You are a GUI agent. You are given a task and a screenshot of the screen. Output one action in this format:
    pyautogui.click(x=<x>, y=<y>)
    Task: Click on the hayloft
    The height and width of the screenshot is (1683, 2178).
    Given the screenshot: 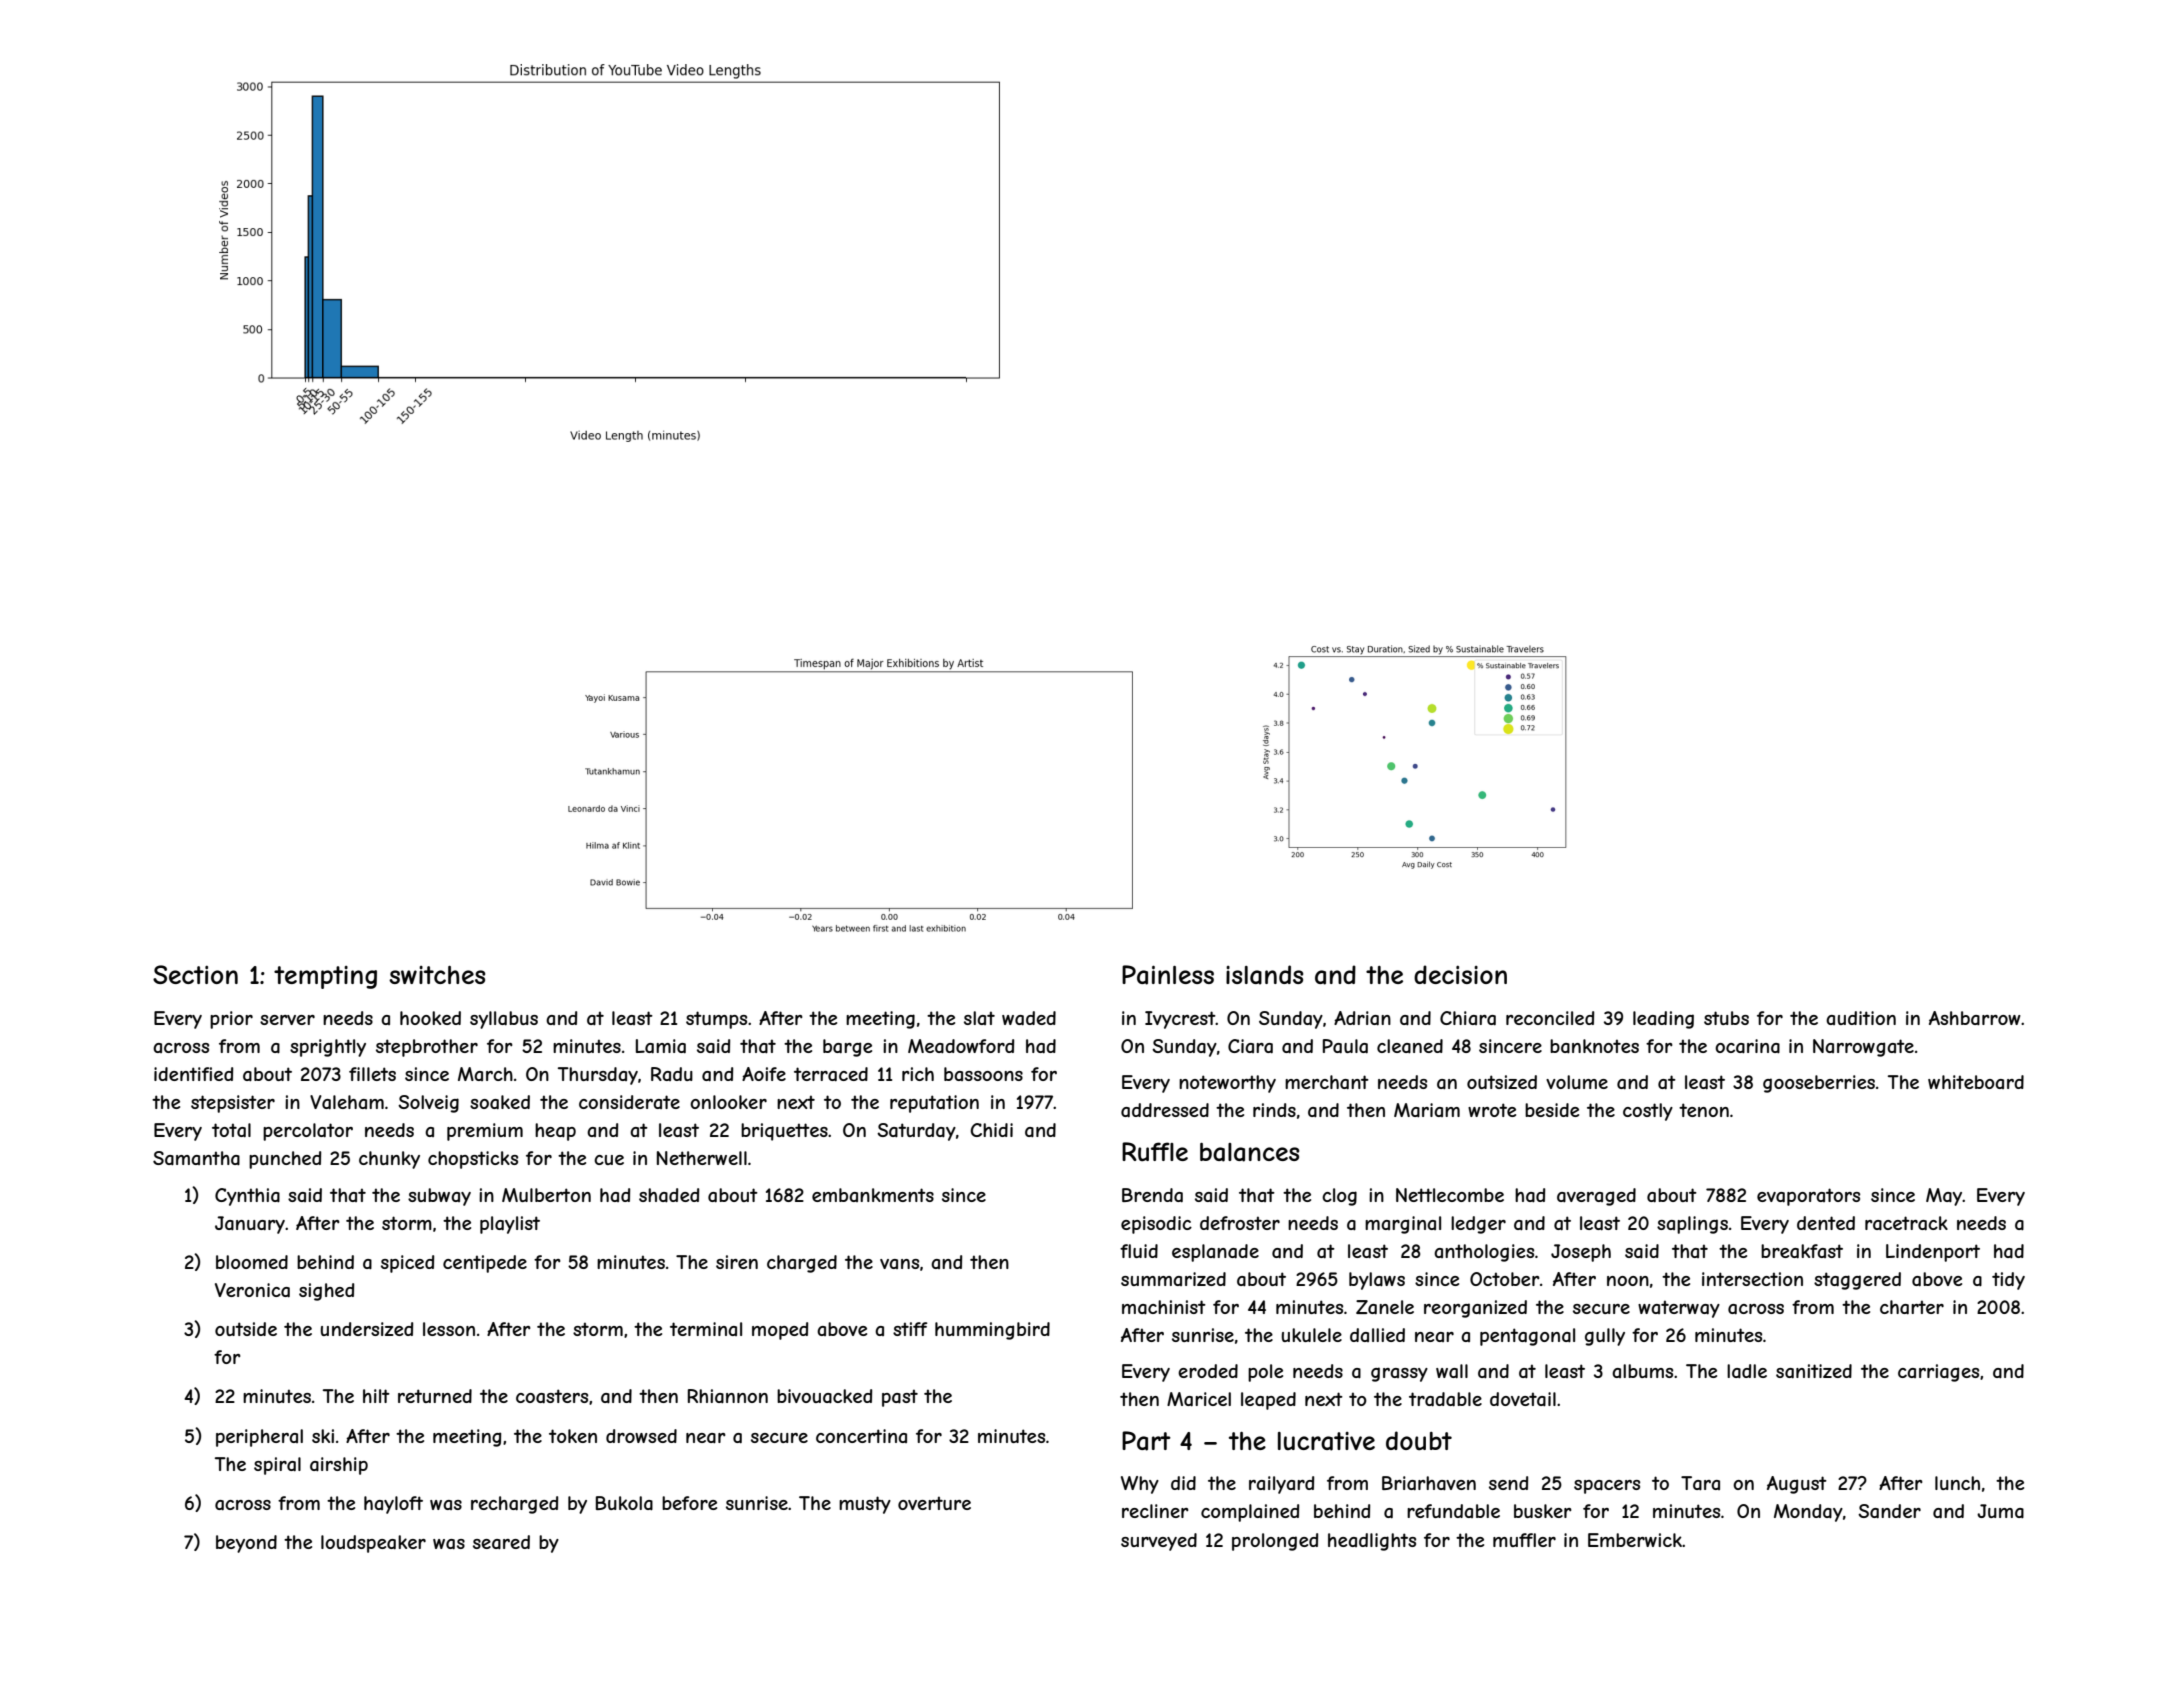 What is the action you would take?
    pyautogui.click(x=393, y=1505)
